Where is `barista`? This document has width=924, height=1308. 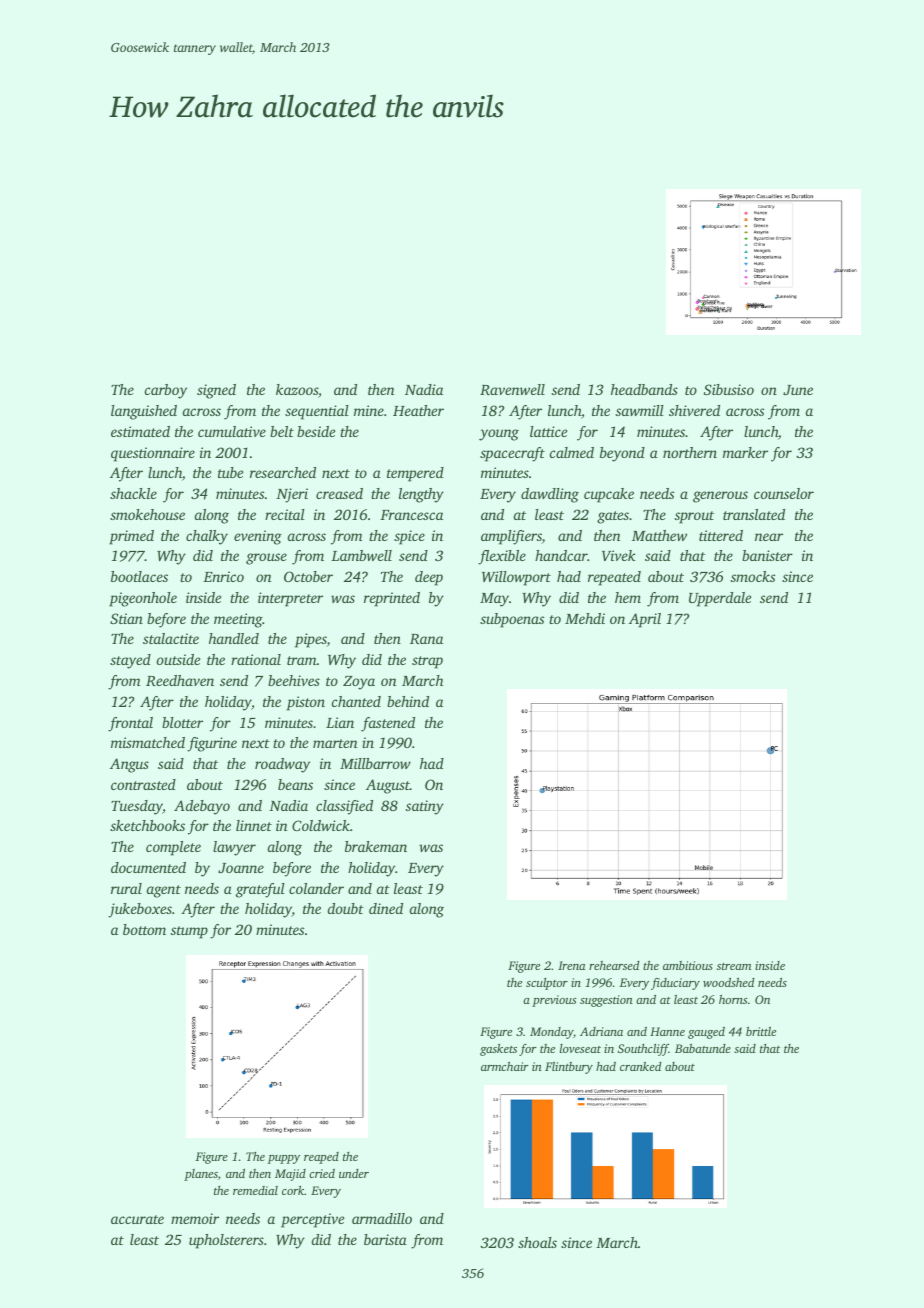
barista is located at coordinates (385, 1239).
